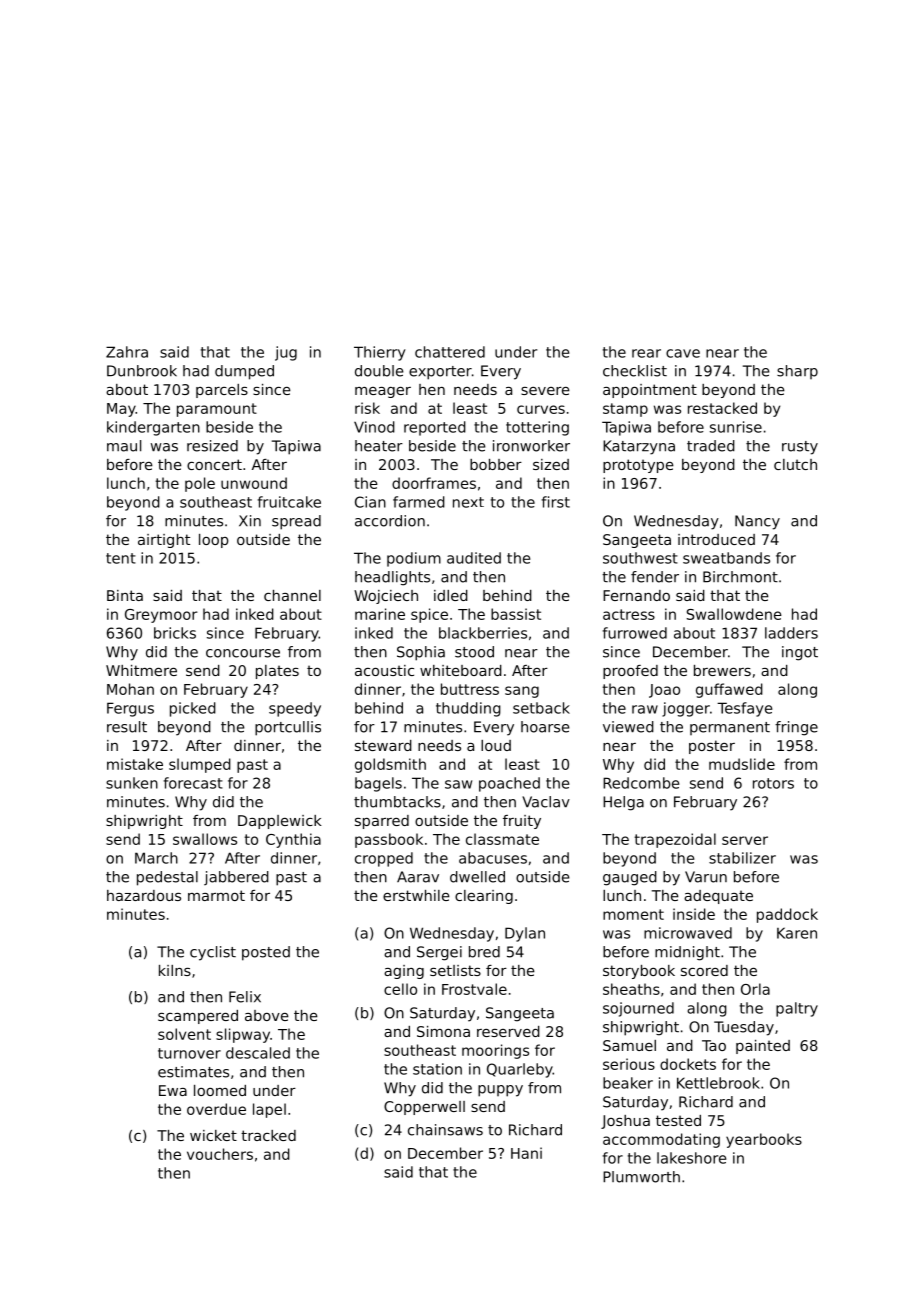 Image resolution: width=924 pixels, height=1308 pixels. Describe the element at coordinates (734, 614) in the screenshot. I see `Swallowdene` at that location.
